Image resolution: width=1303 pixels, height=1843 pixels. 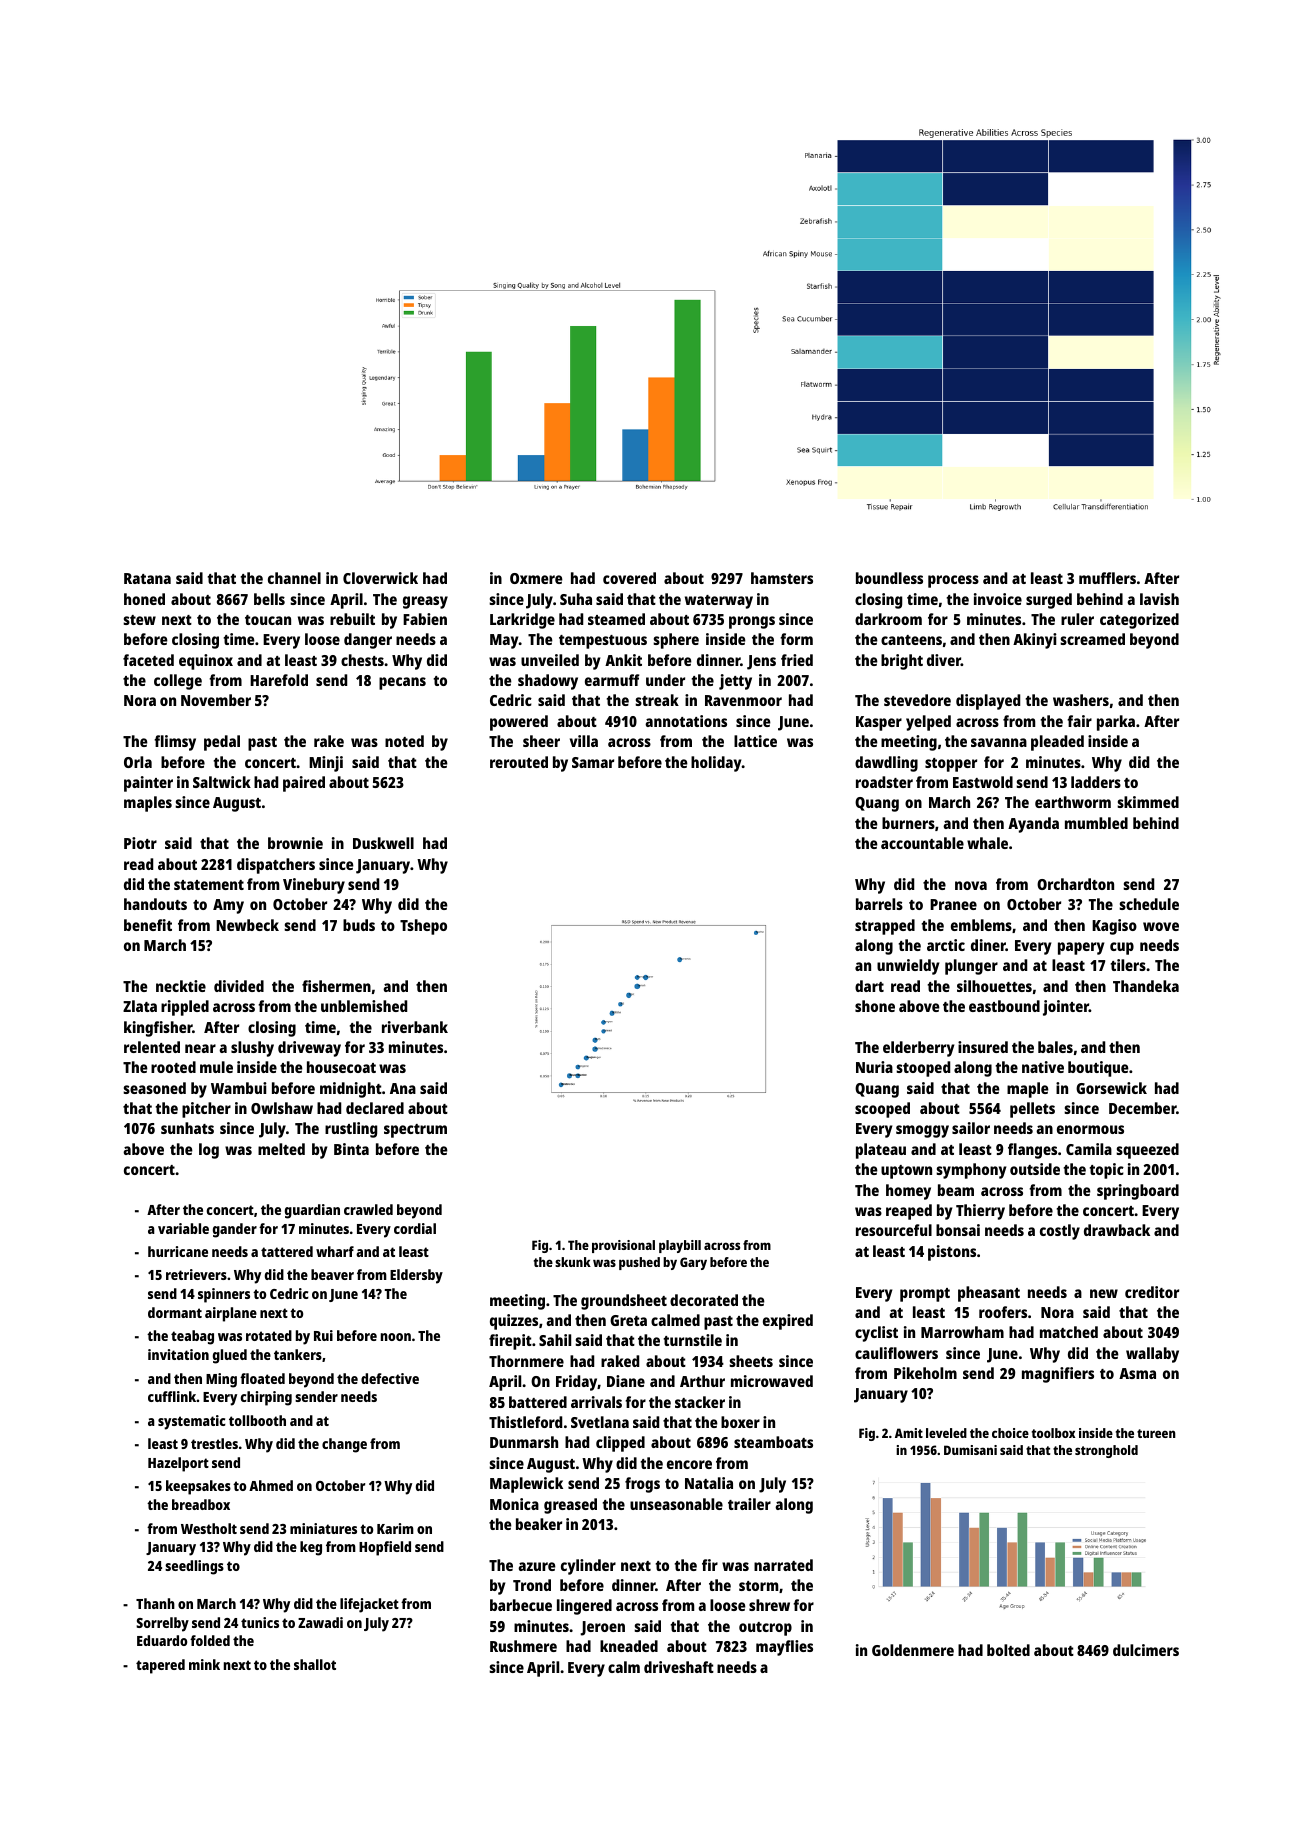 I want to click on displayed, so click(x=988, y=702).
